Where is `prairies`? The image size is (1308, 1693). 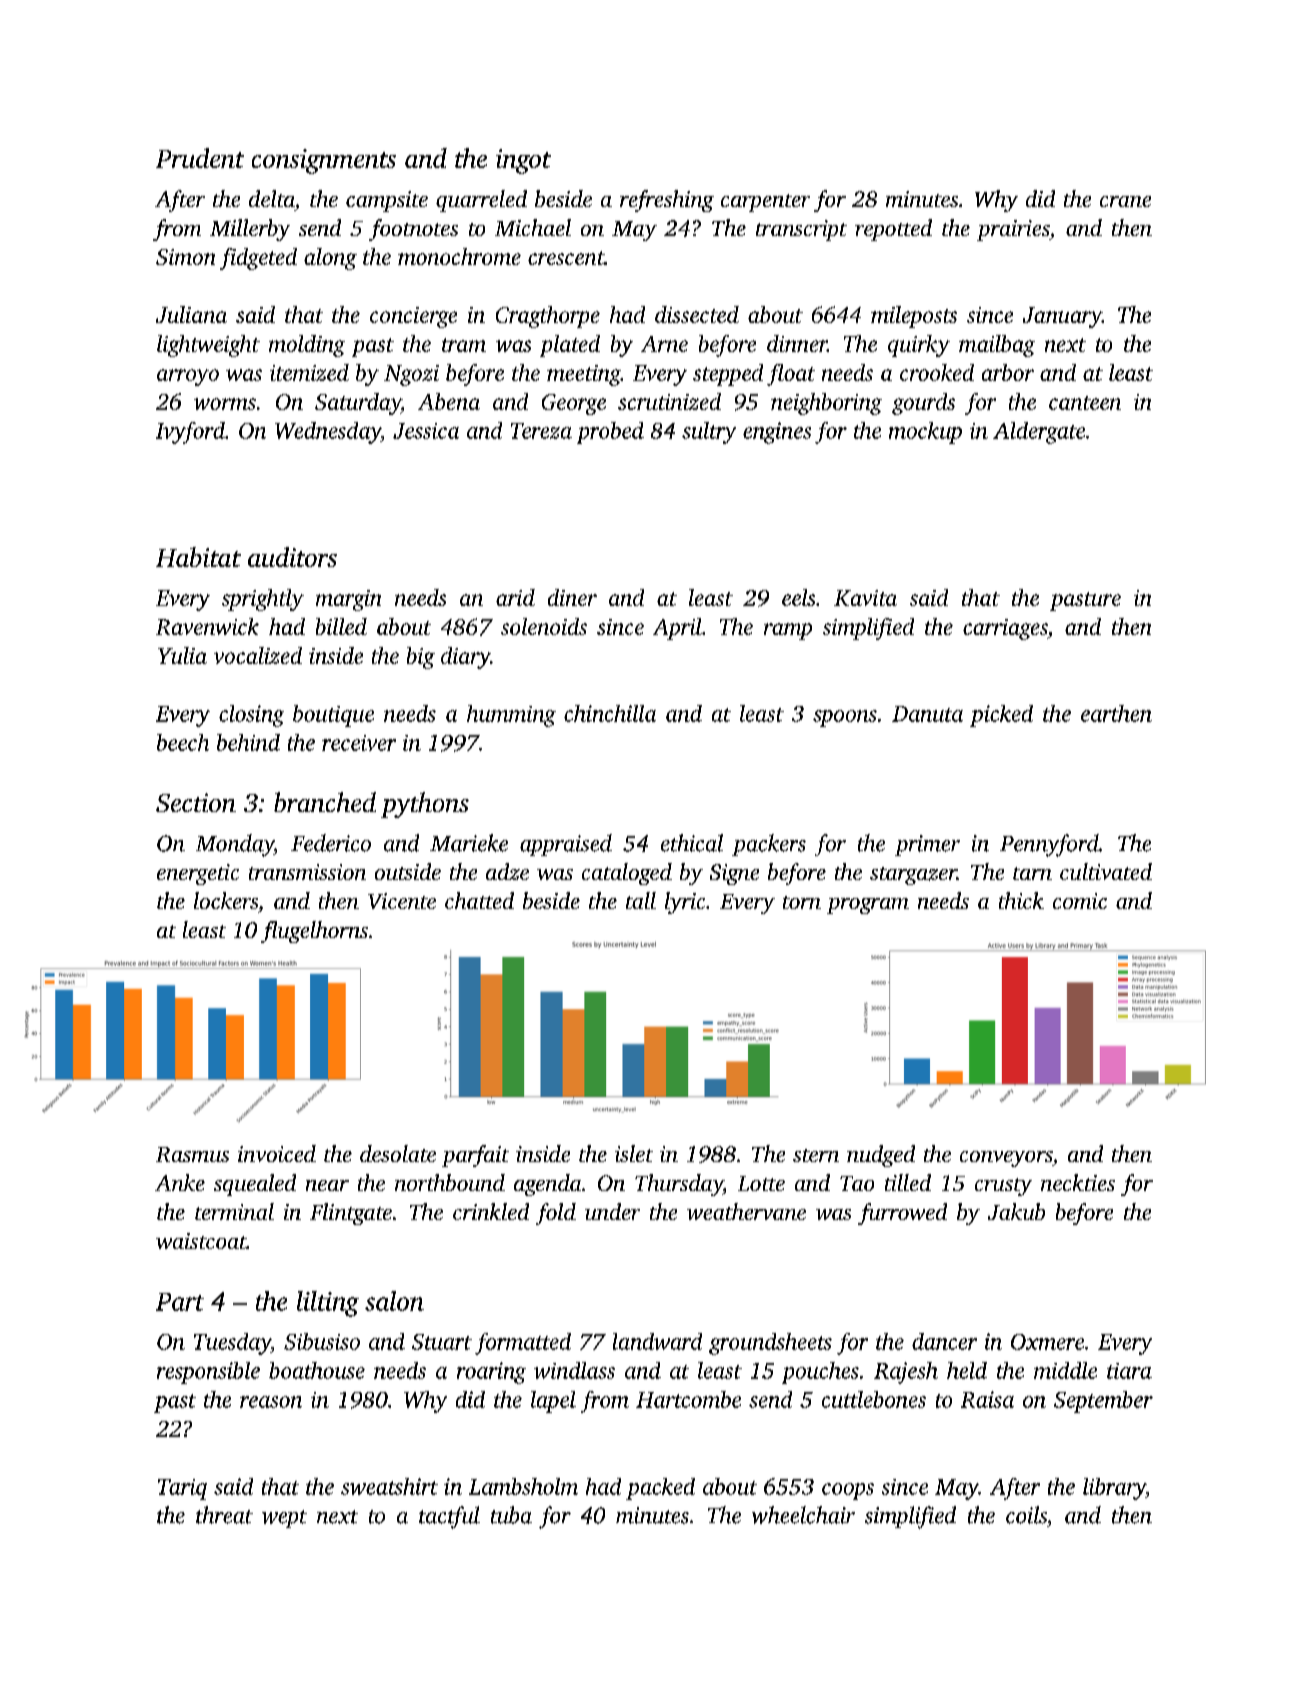 prairies is located at coordinates (1013, 230).
